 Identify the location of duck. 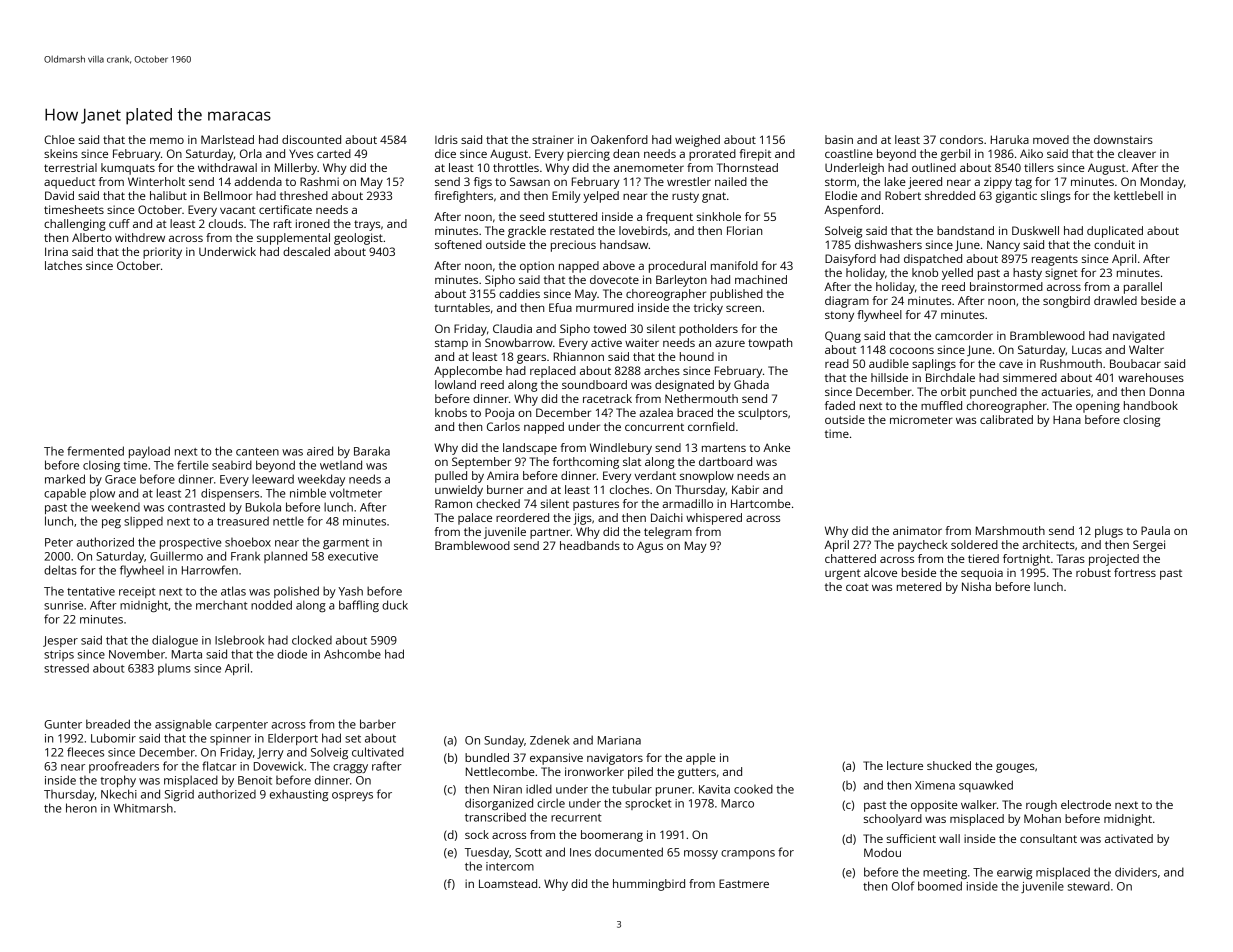
(395, 605).
